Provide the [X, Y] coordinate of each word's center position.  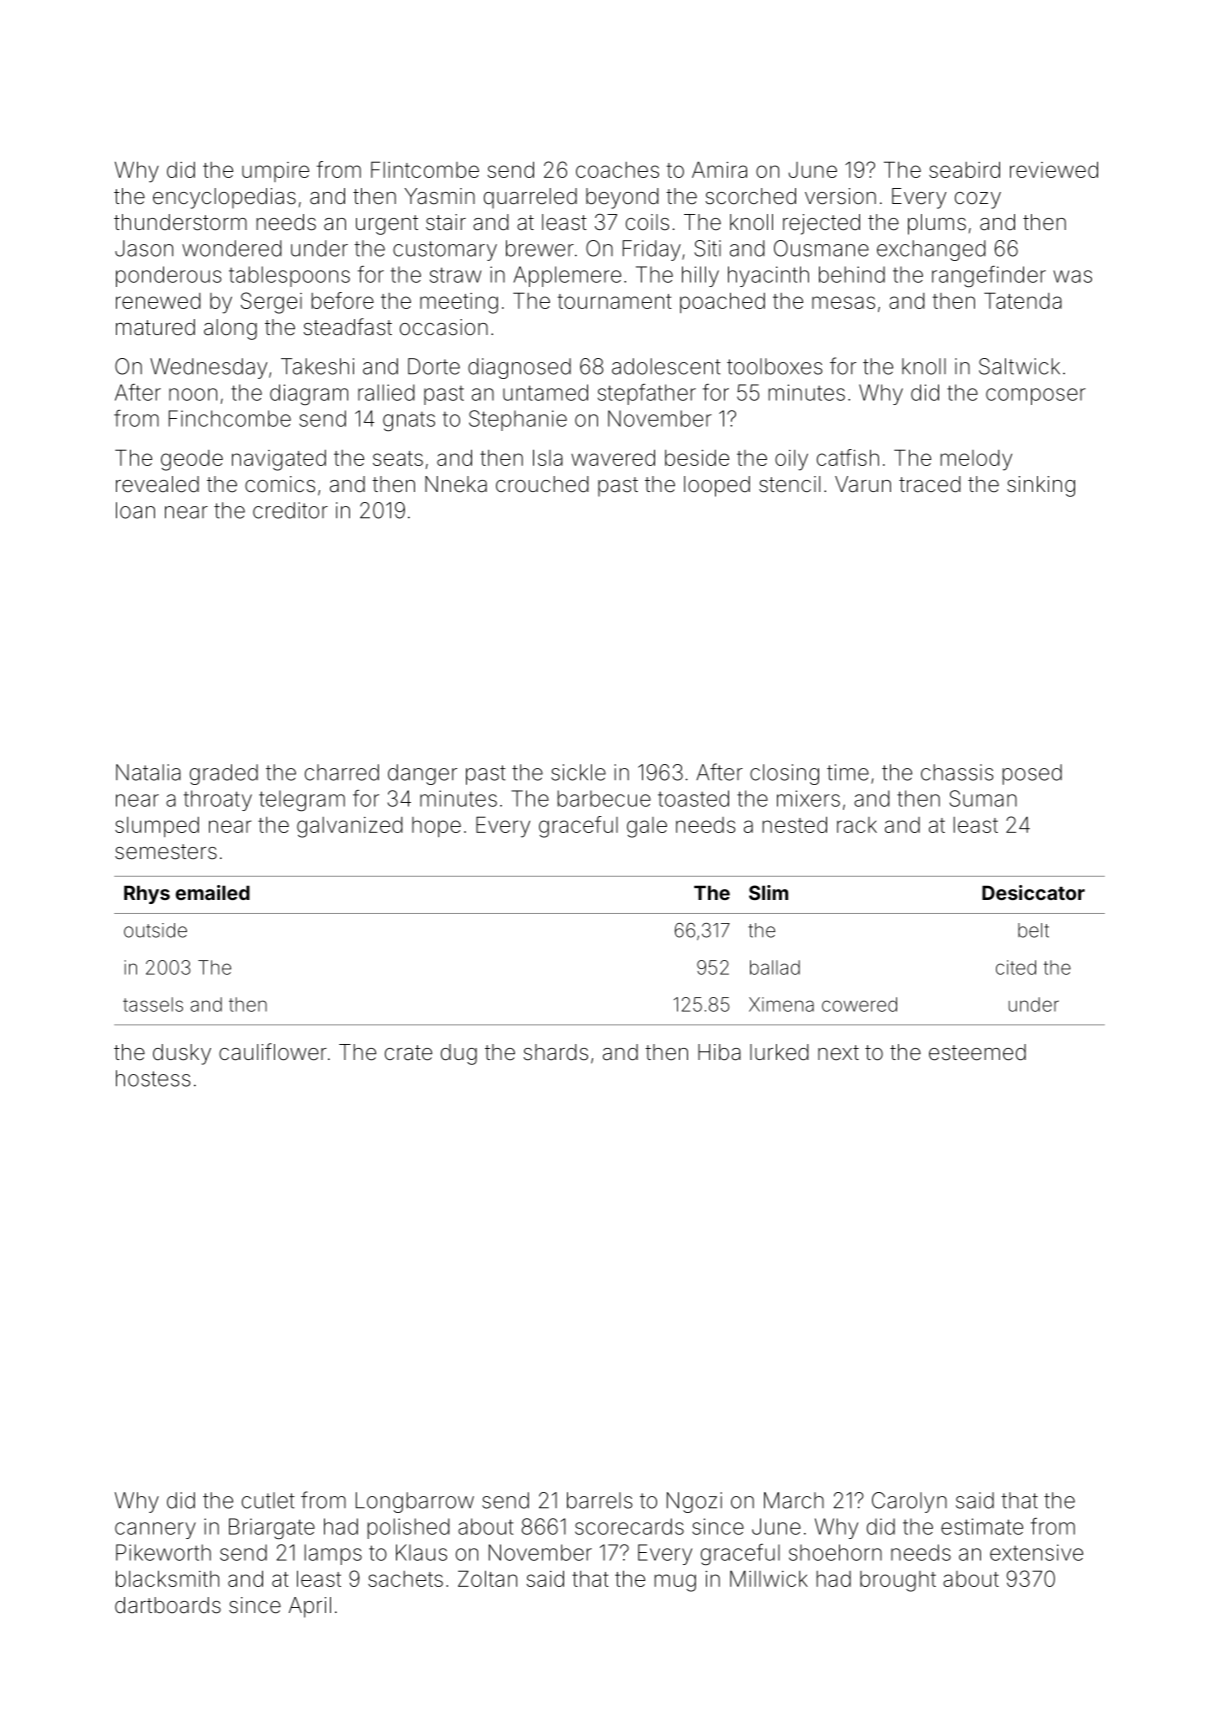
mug [675, 1583]
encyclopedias [224, 198]
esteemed [977, 1052]
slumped [157, 827]
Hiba [719, 1052]
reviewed [1054, 169]
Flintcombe [425, 169]
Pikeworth [163, 1552]
